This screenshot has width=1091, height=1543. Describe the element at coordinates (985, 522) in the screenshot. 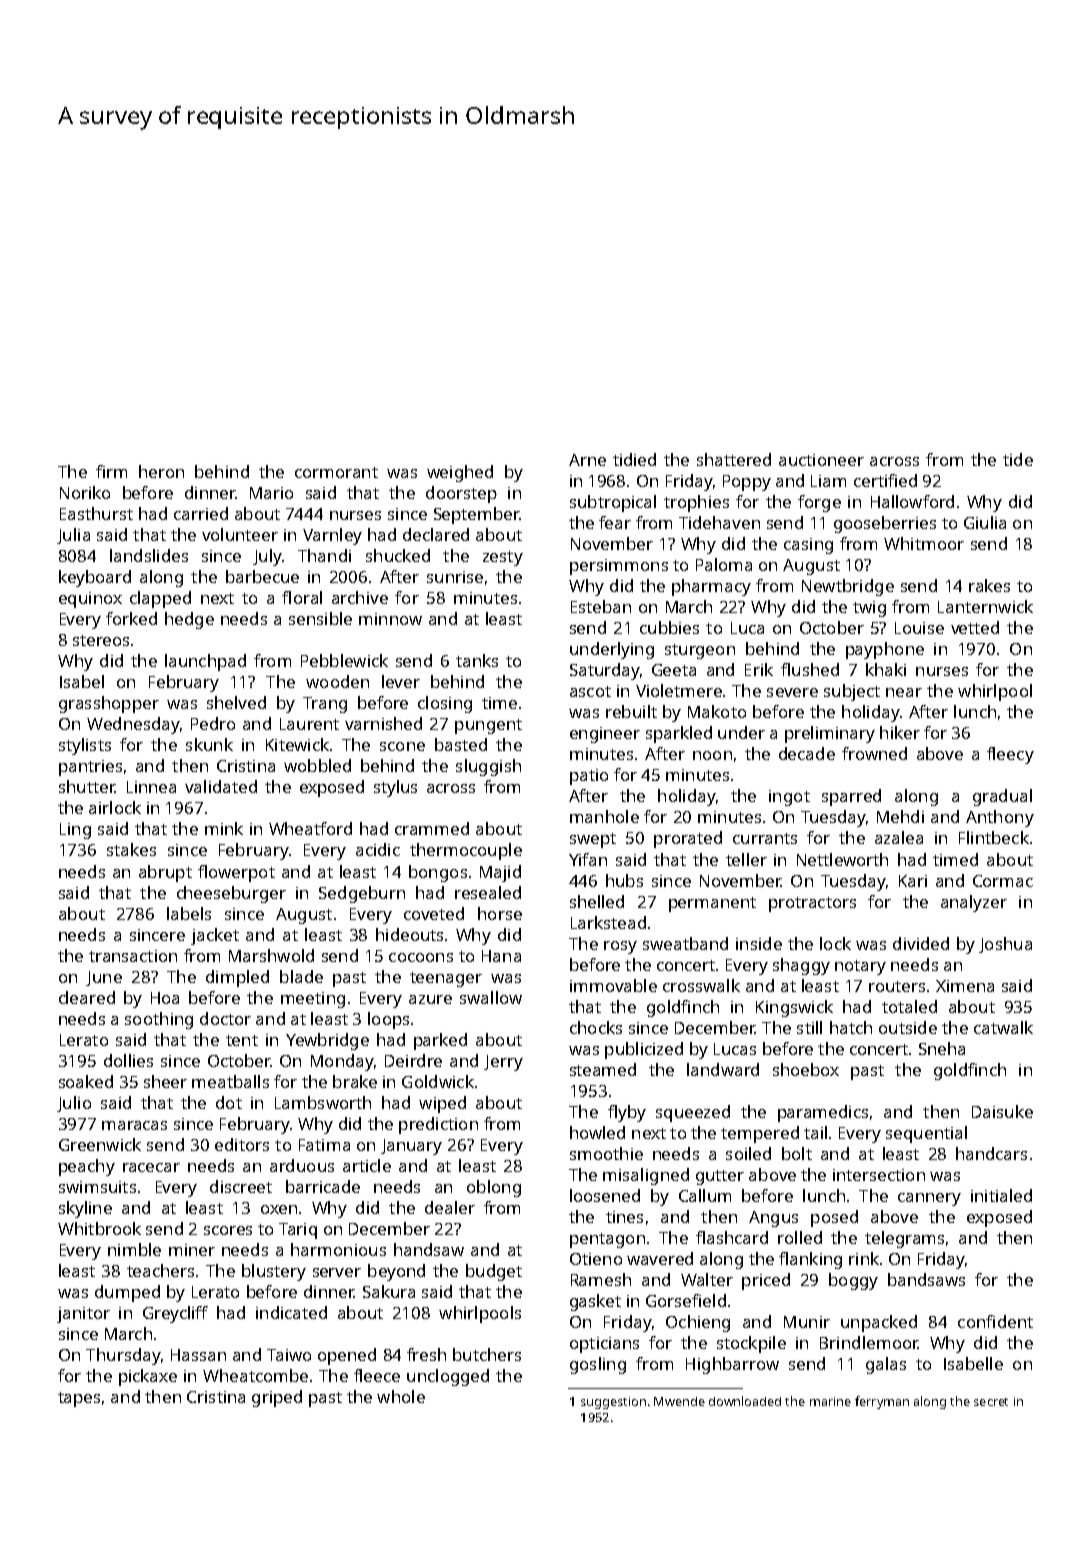

I see `Giulia` at that location.
